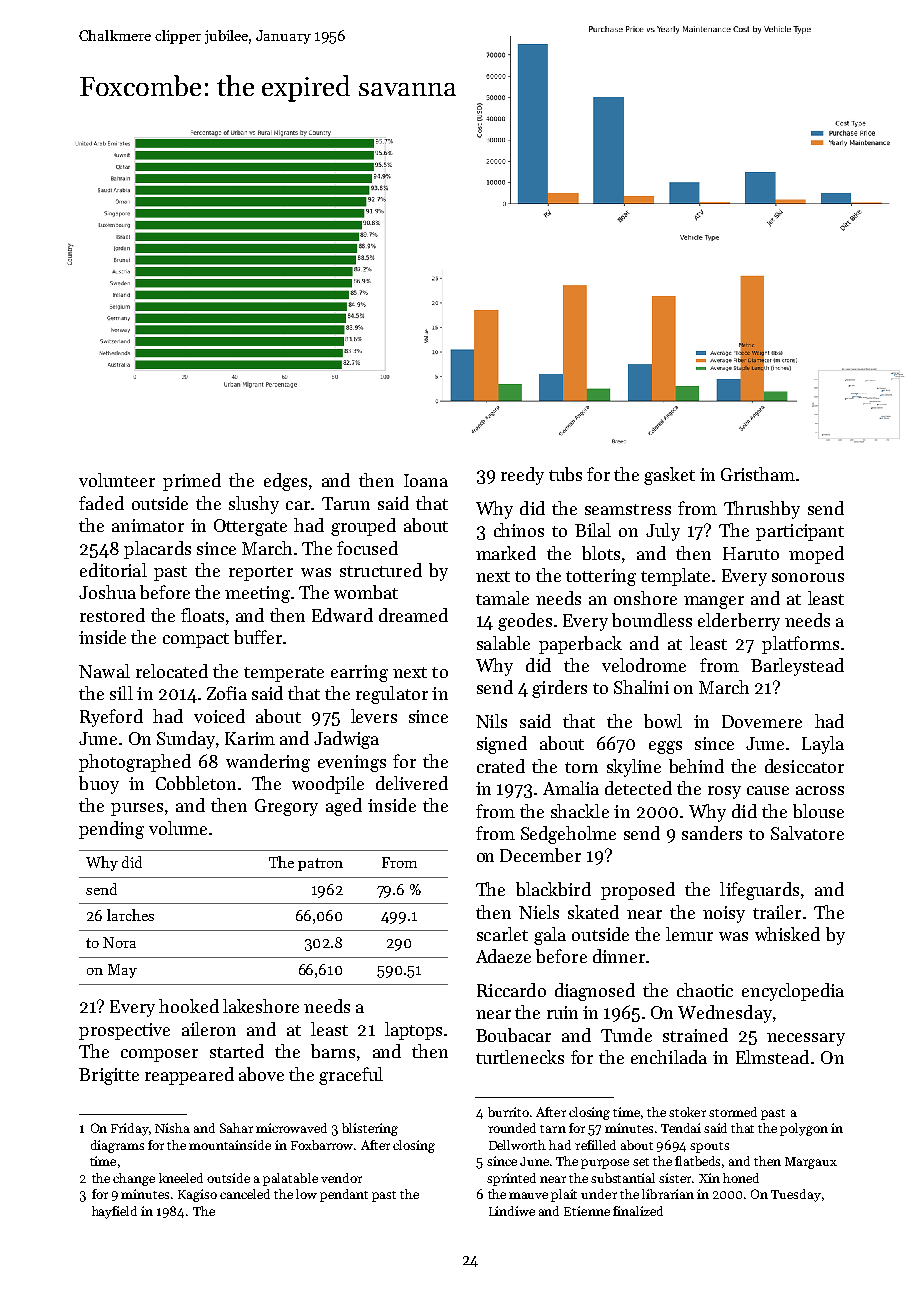 The width and height of the screenshot is (924, 1314). Describe the element at coordinates (114, 1212) in the screenshot. I see `hayfield` at that location.
